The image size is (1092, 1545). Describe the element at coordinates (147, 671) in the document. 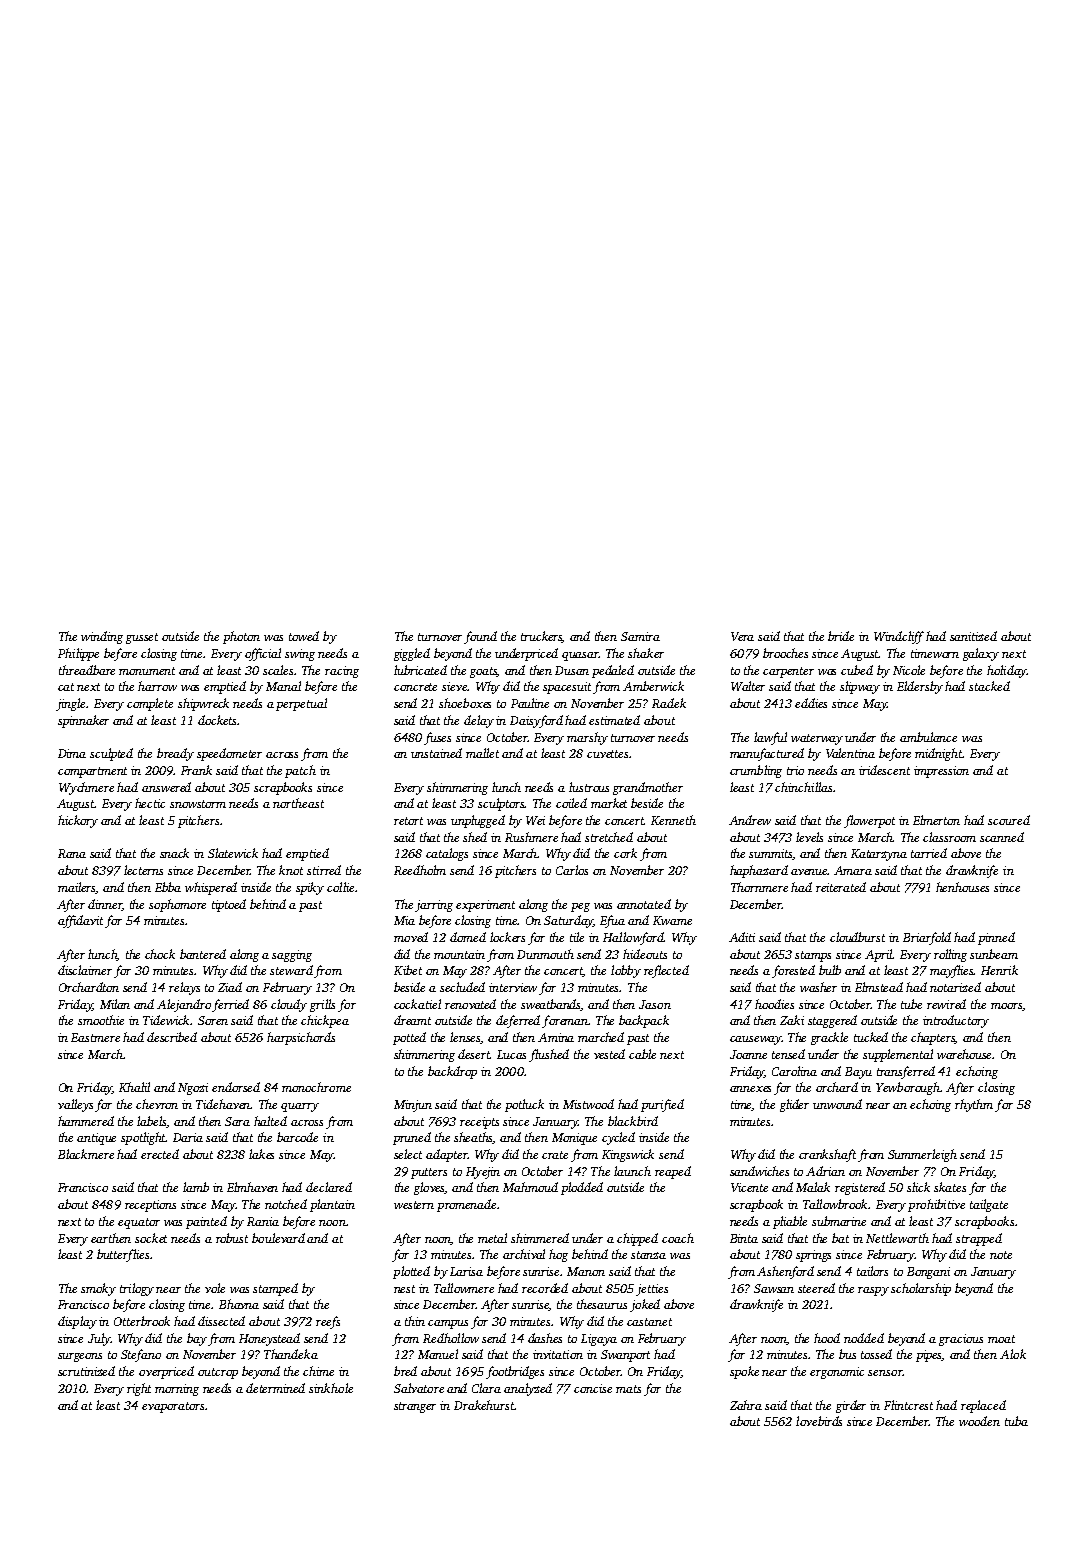

I see `monument` at that location.
